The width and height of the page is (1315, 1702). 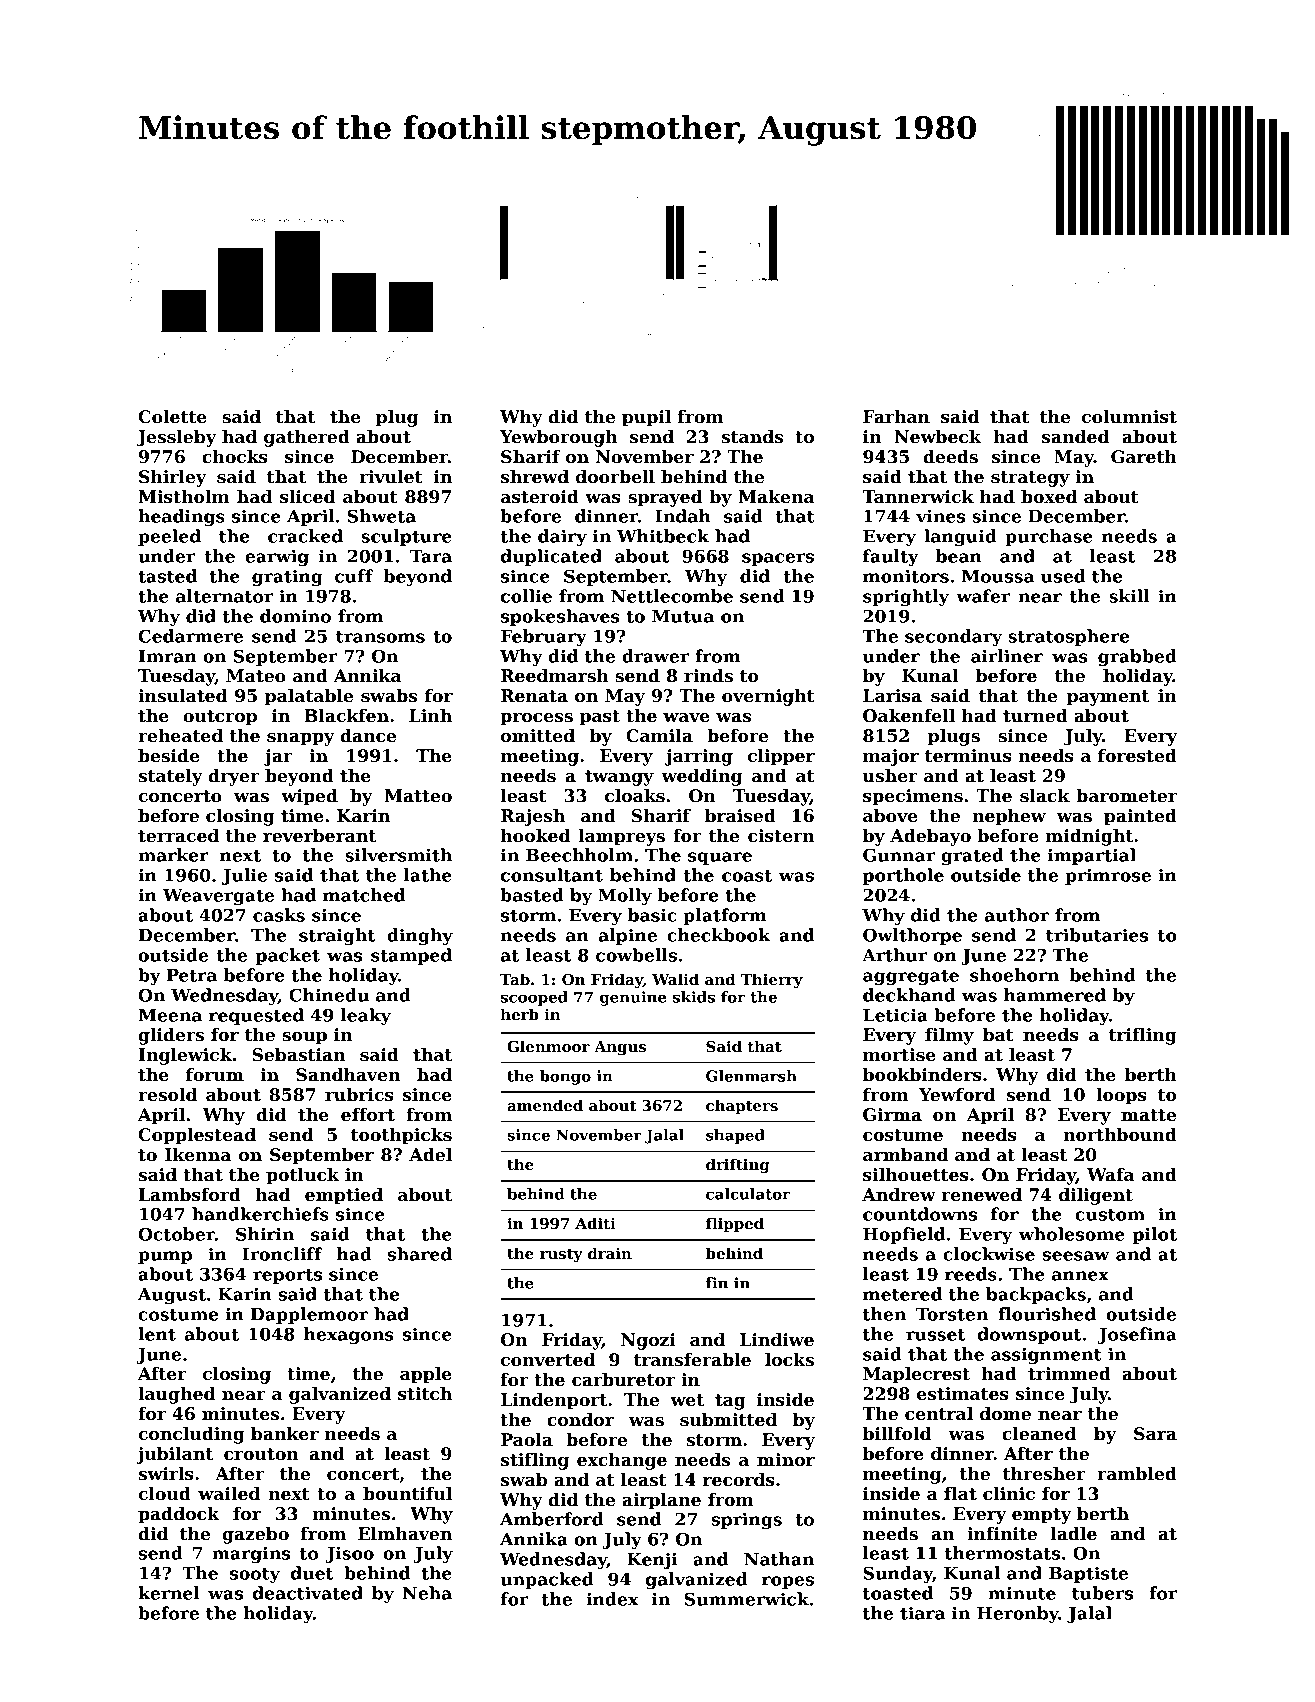 What do you see at coordinates (172, 417) in the page?
I see `Colette` at bounding box center [172, 417].
